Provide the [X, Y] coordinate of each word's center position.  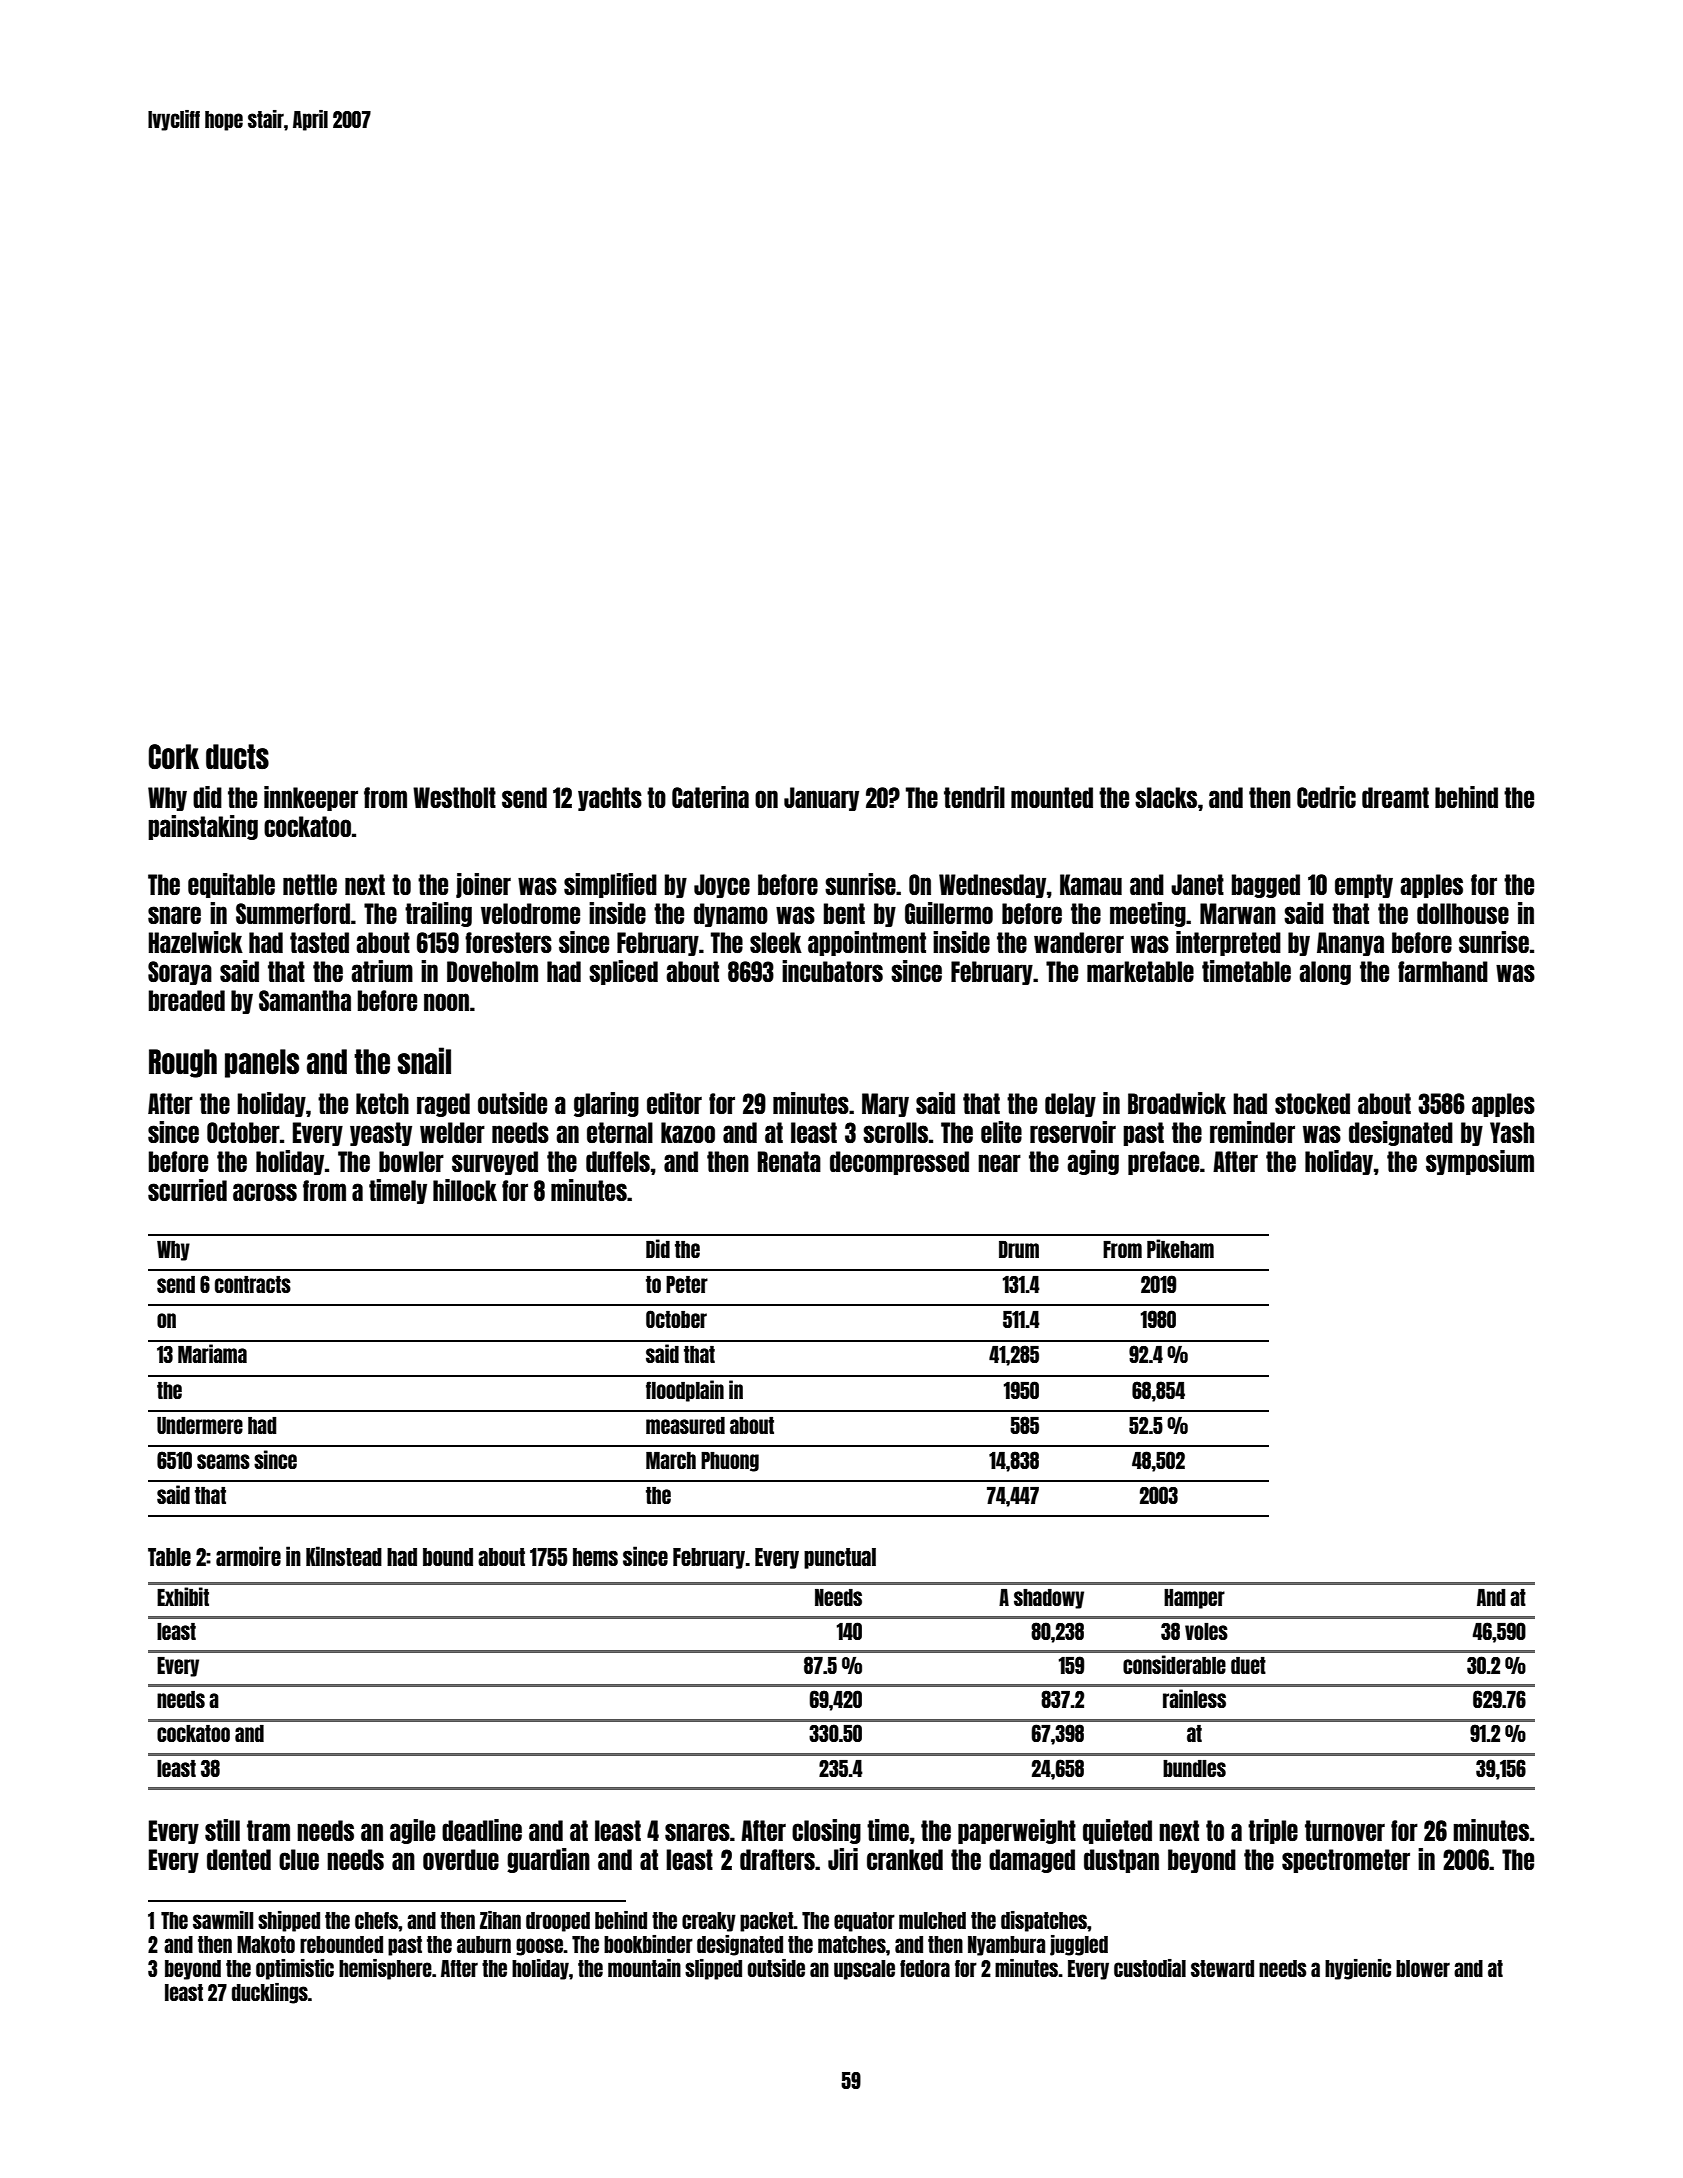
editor [674, 1103]
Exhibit [183, 1596]
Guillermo [949, 913]
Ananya [1350, 944]
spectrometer [1346, 1861]
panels [262, 1063]
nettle [310, 884]
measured [685, 1425]
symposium [1480, 1162]
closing [826, 1831]
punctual [840, 1558]
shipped [289, 1921]
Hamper [1194, 1599]
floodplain [685, 1391]
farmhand [1443, 971]
